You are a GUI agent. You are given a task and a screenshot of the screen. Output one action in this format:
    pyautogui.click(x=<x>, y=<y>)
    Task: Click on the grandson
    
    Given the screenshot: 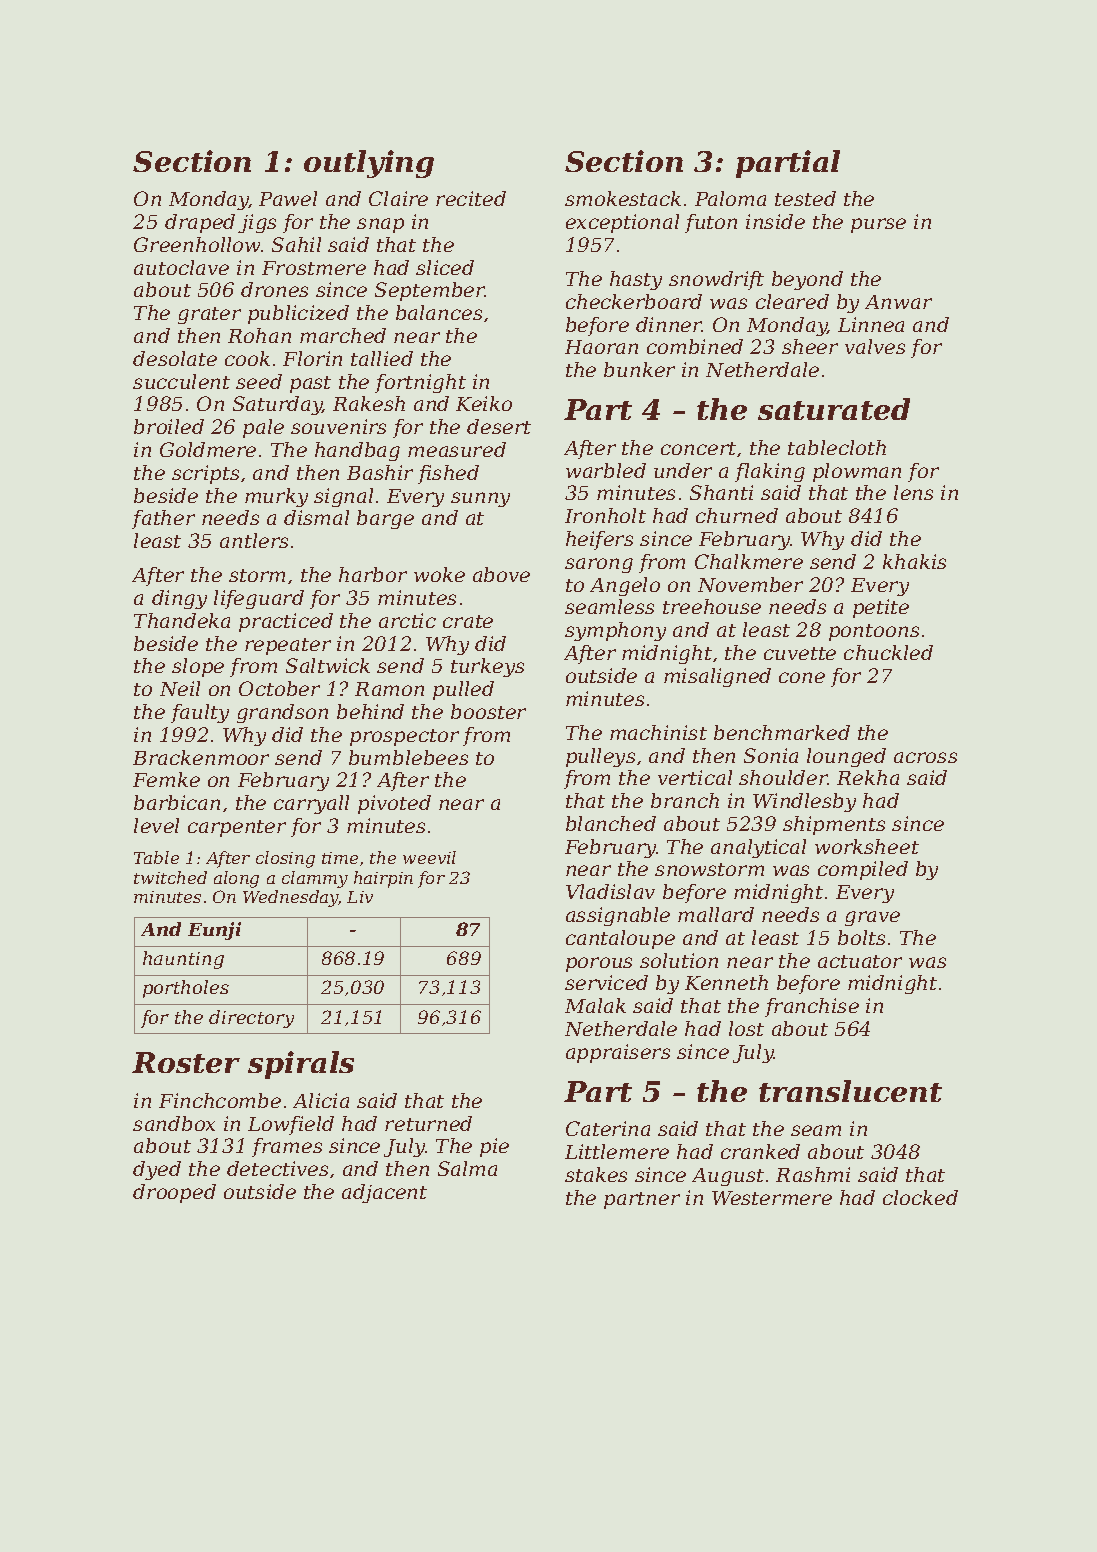 What is the action you would take?
    pyautogui.click(x=282, y=713)
